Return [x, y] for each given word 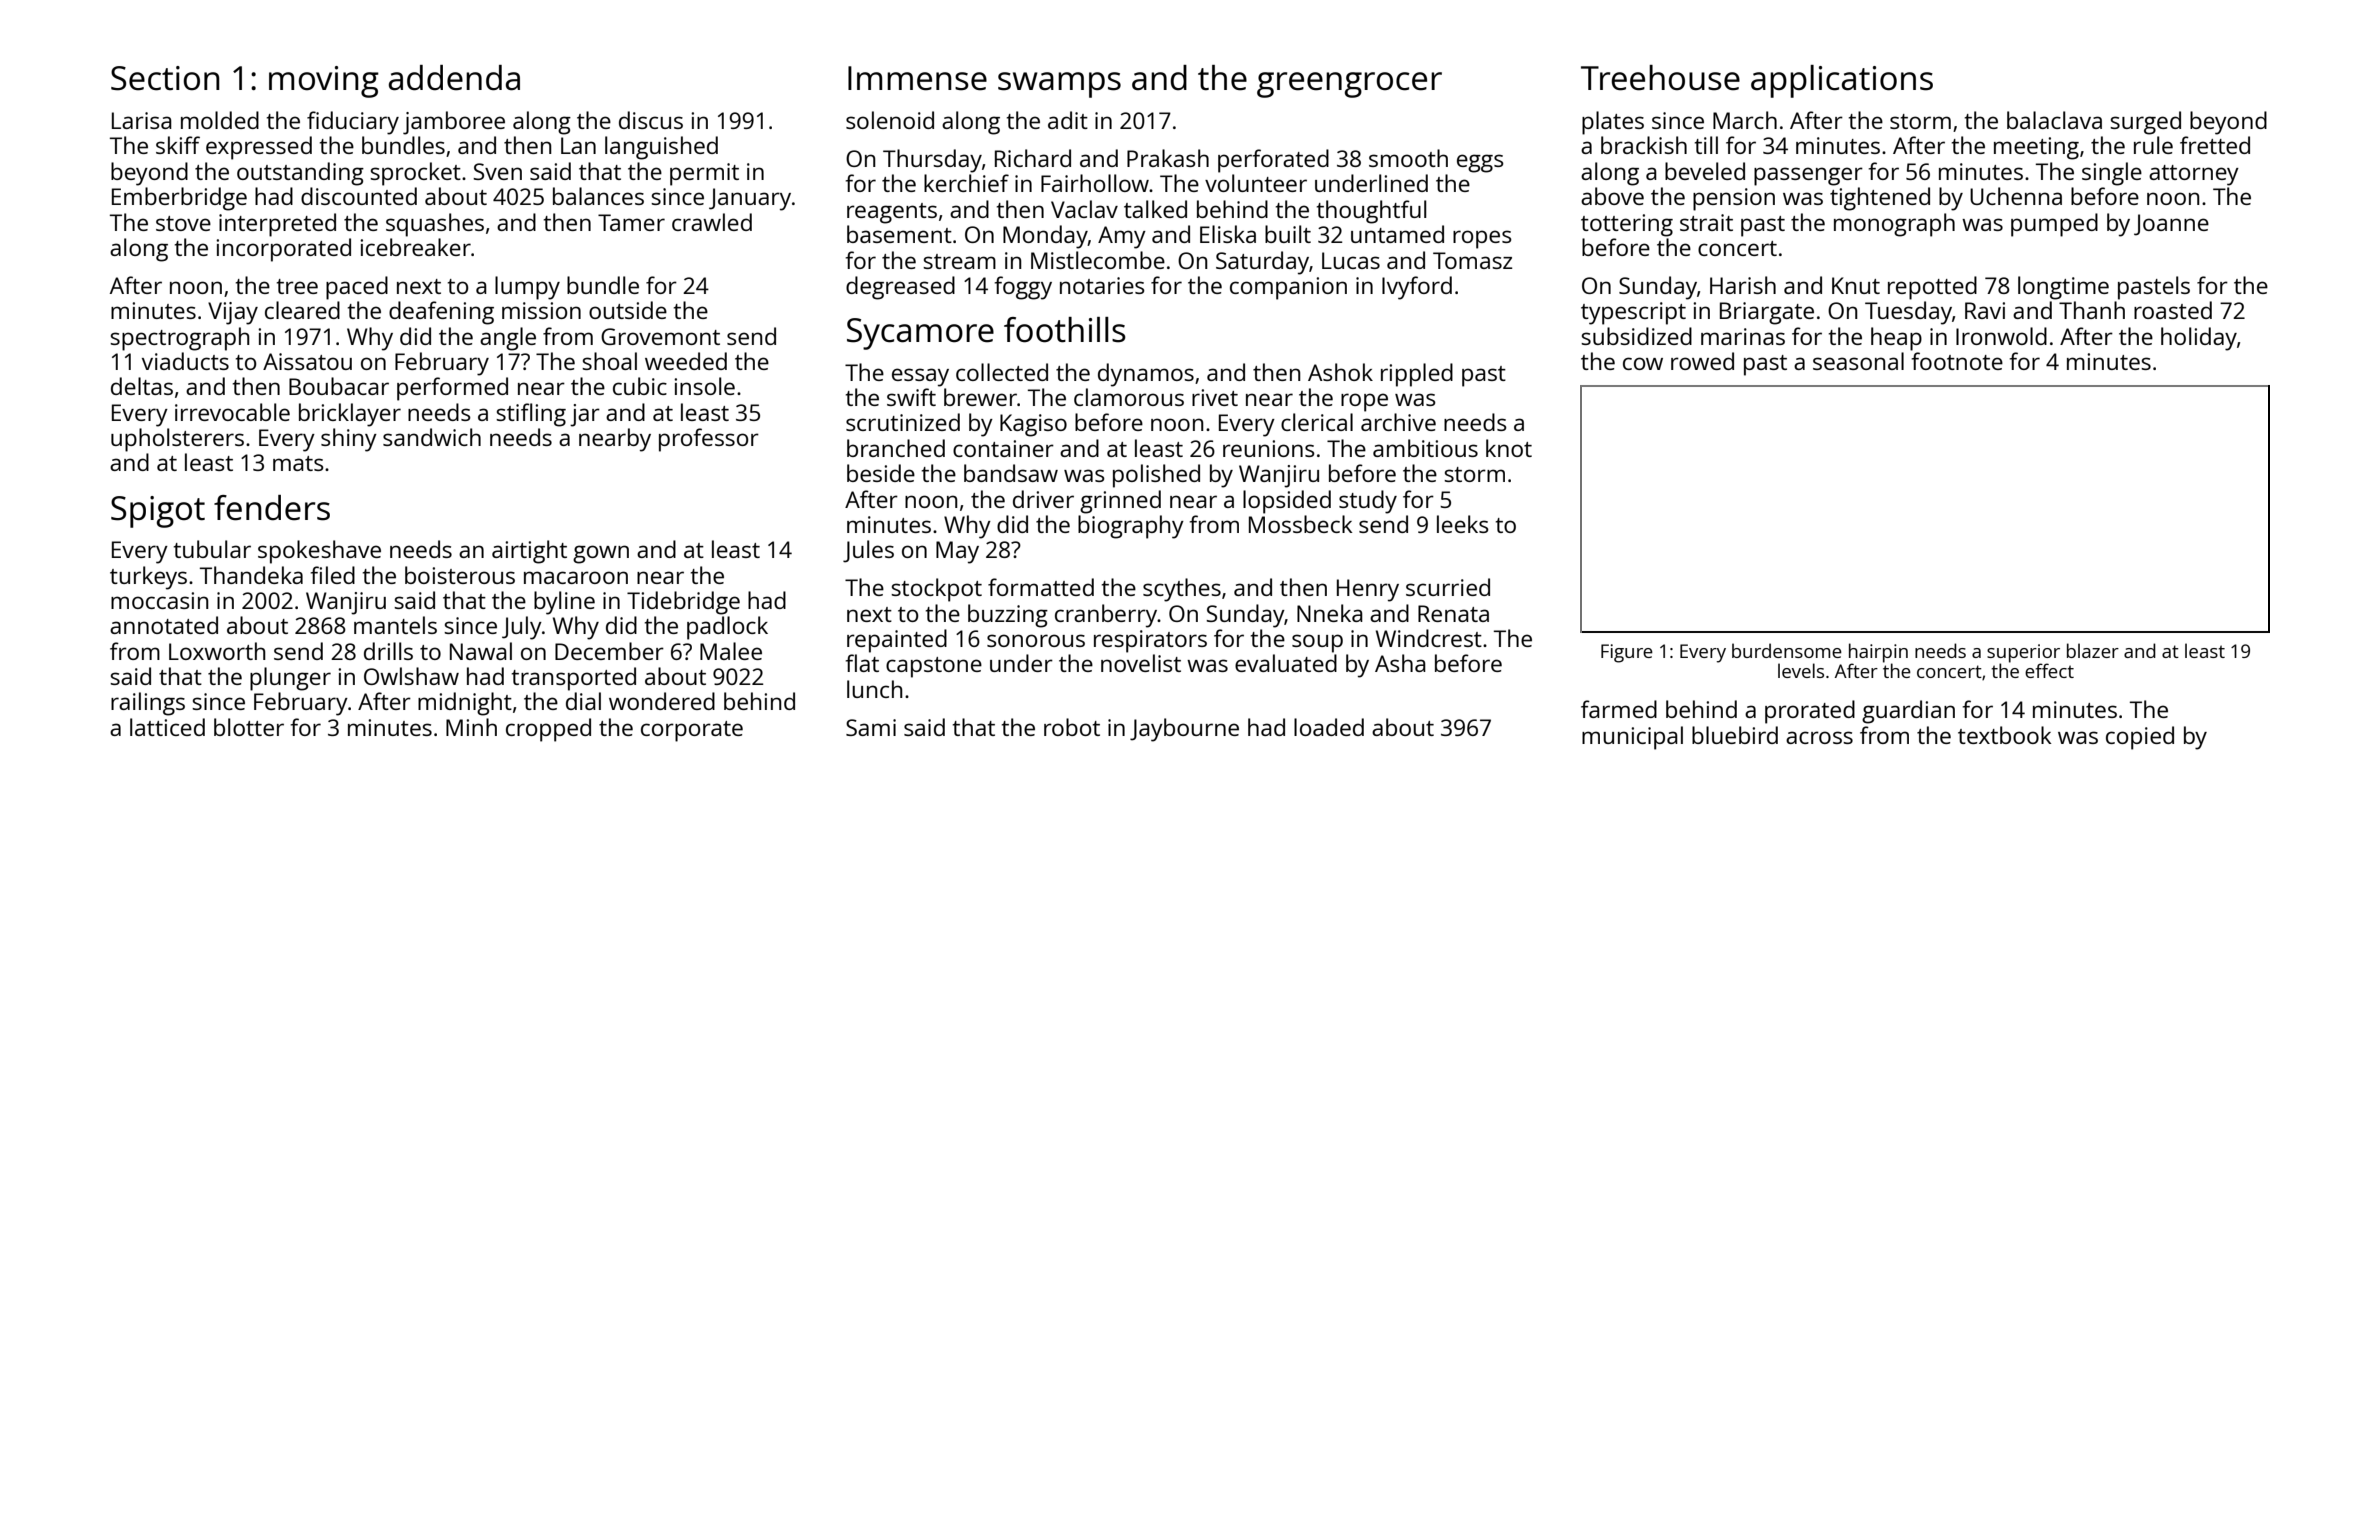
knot [1509, 448]
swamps [1059, 85]
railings [148, 704]
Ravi [1985, 310]
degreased [900, 288]
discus [651, 120]
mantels [395, 625]
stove [183, 223]
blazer [2093, 650]
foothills [1065, 330]
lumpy [527, 288]
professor [709, 440]
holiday [2199, 339]
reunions [1269, 448]
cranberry [1106, 616]
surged [2145, 123]
